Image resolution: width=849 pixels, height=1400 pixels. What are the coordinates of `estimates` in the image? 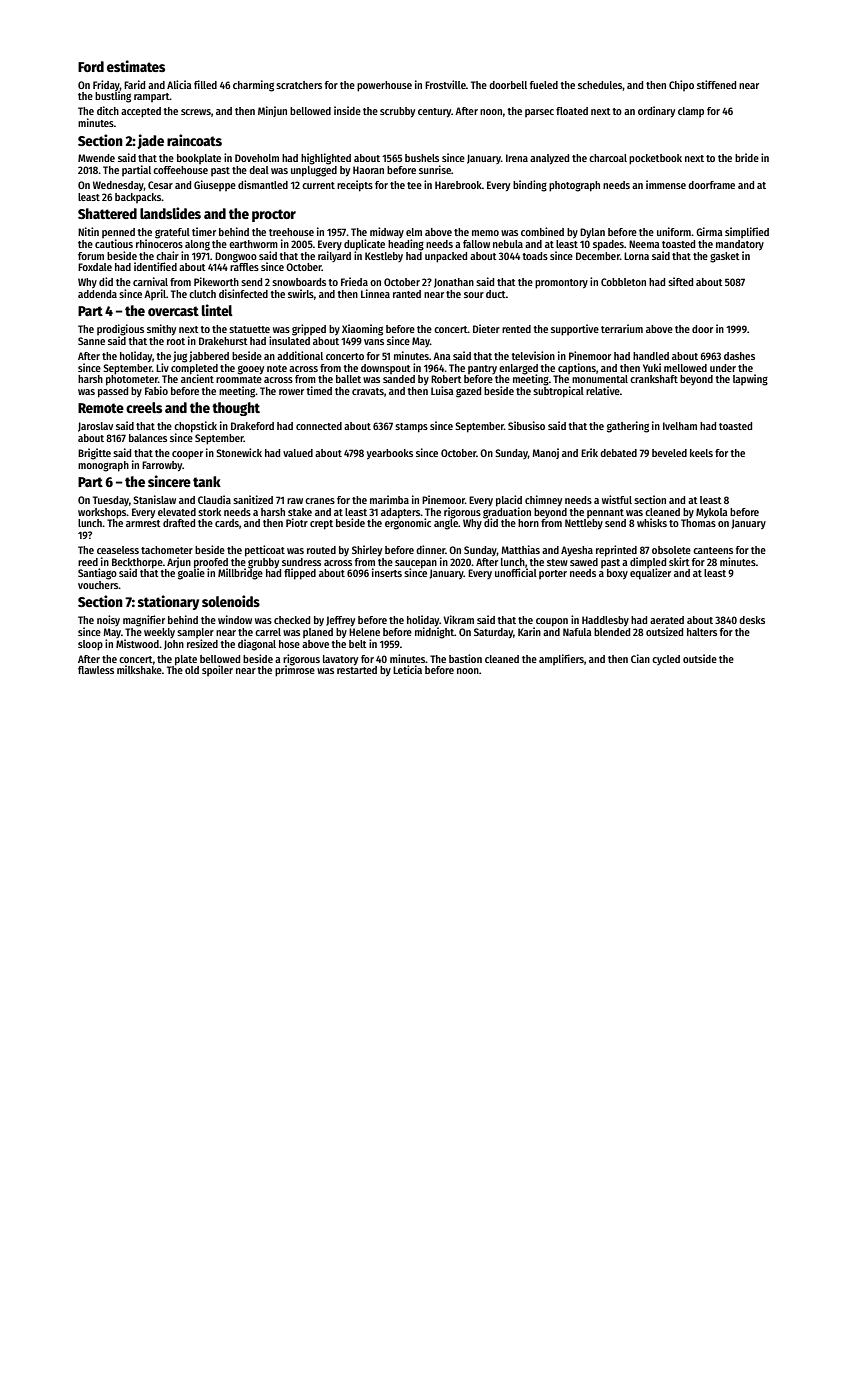 It's located at (136, 66).
